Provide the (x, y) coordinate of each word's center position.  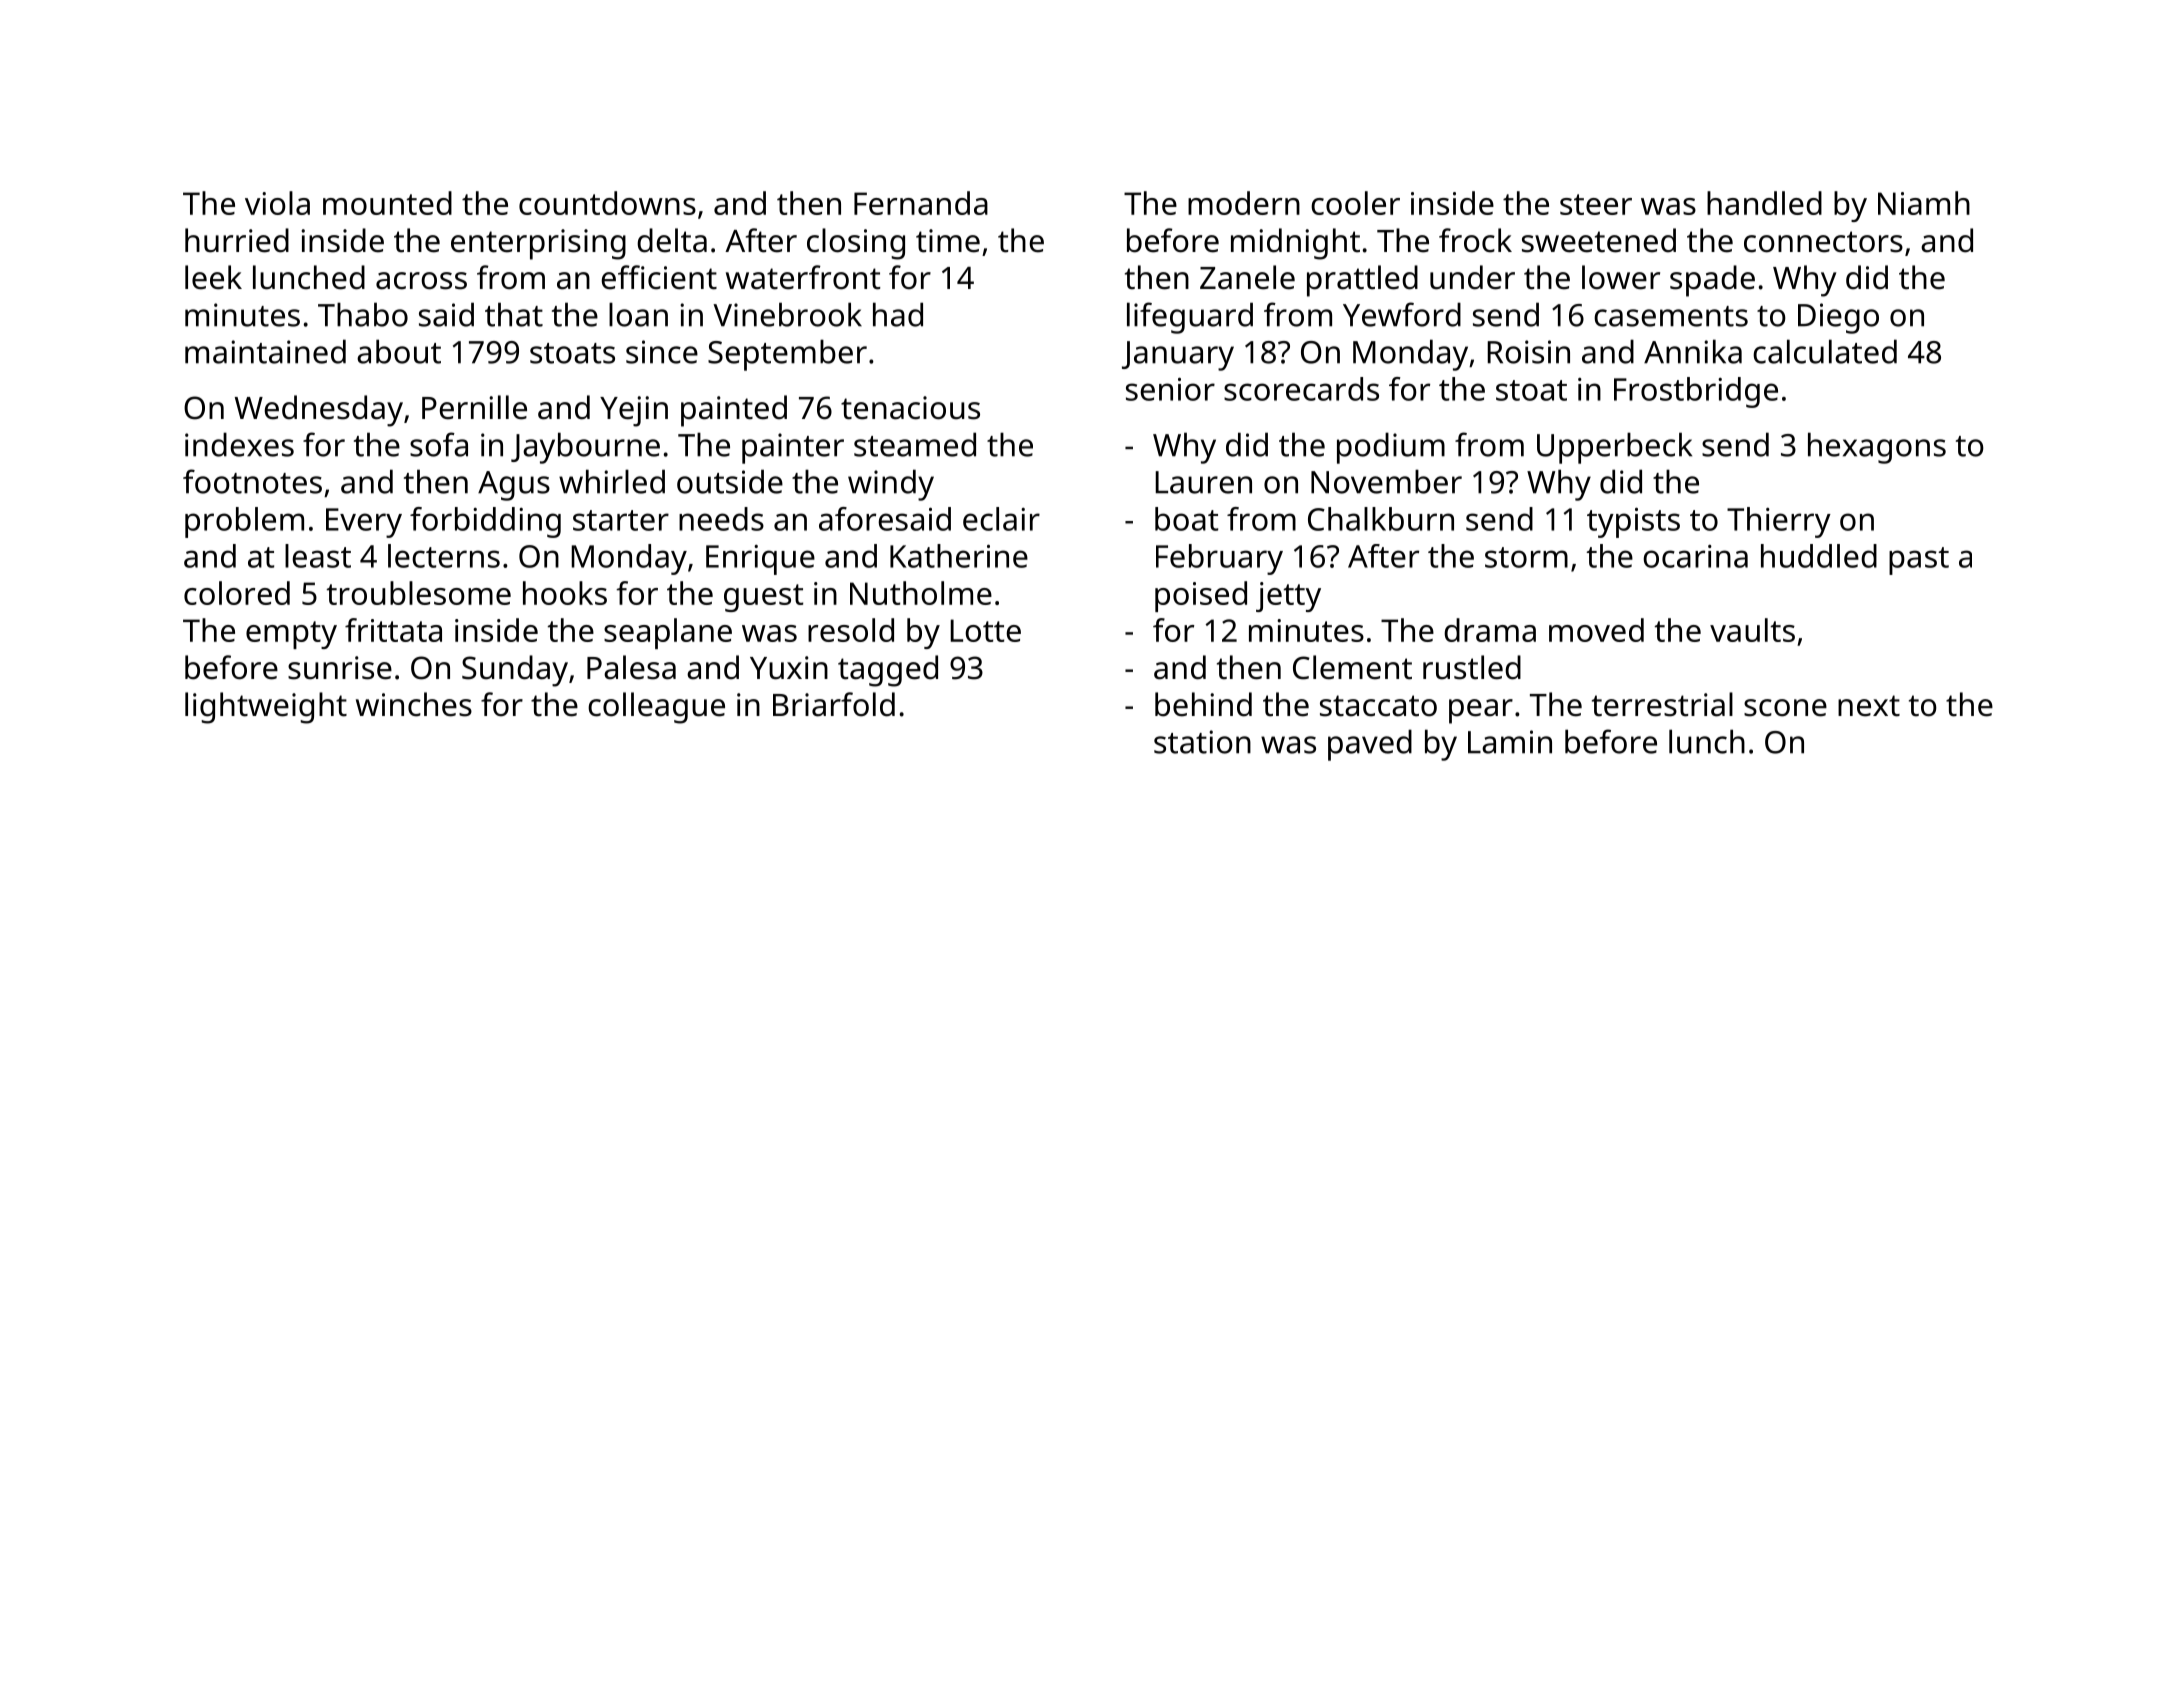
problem (244, 522)
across (421, 281)
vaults (1752, 630)
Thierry (1779, 522)
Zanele (1247, 277)
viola (277, 203)
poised (1201, 596)
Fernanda (921, 203)
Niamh (1924, 203)
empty (291, 635)
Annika (1693, 351)
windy (891, 485)
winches (414, 704)
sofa (439, 444)
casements (1671, 316)
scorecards (1301, 389)
